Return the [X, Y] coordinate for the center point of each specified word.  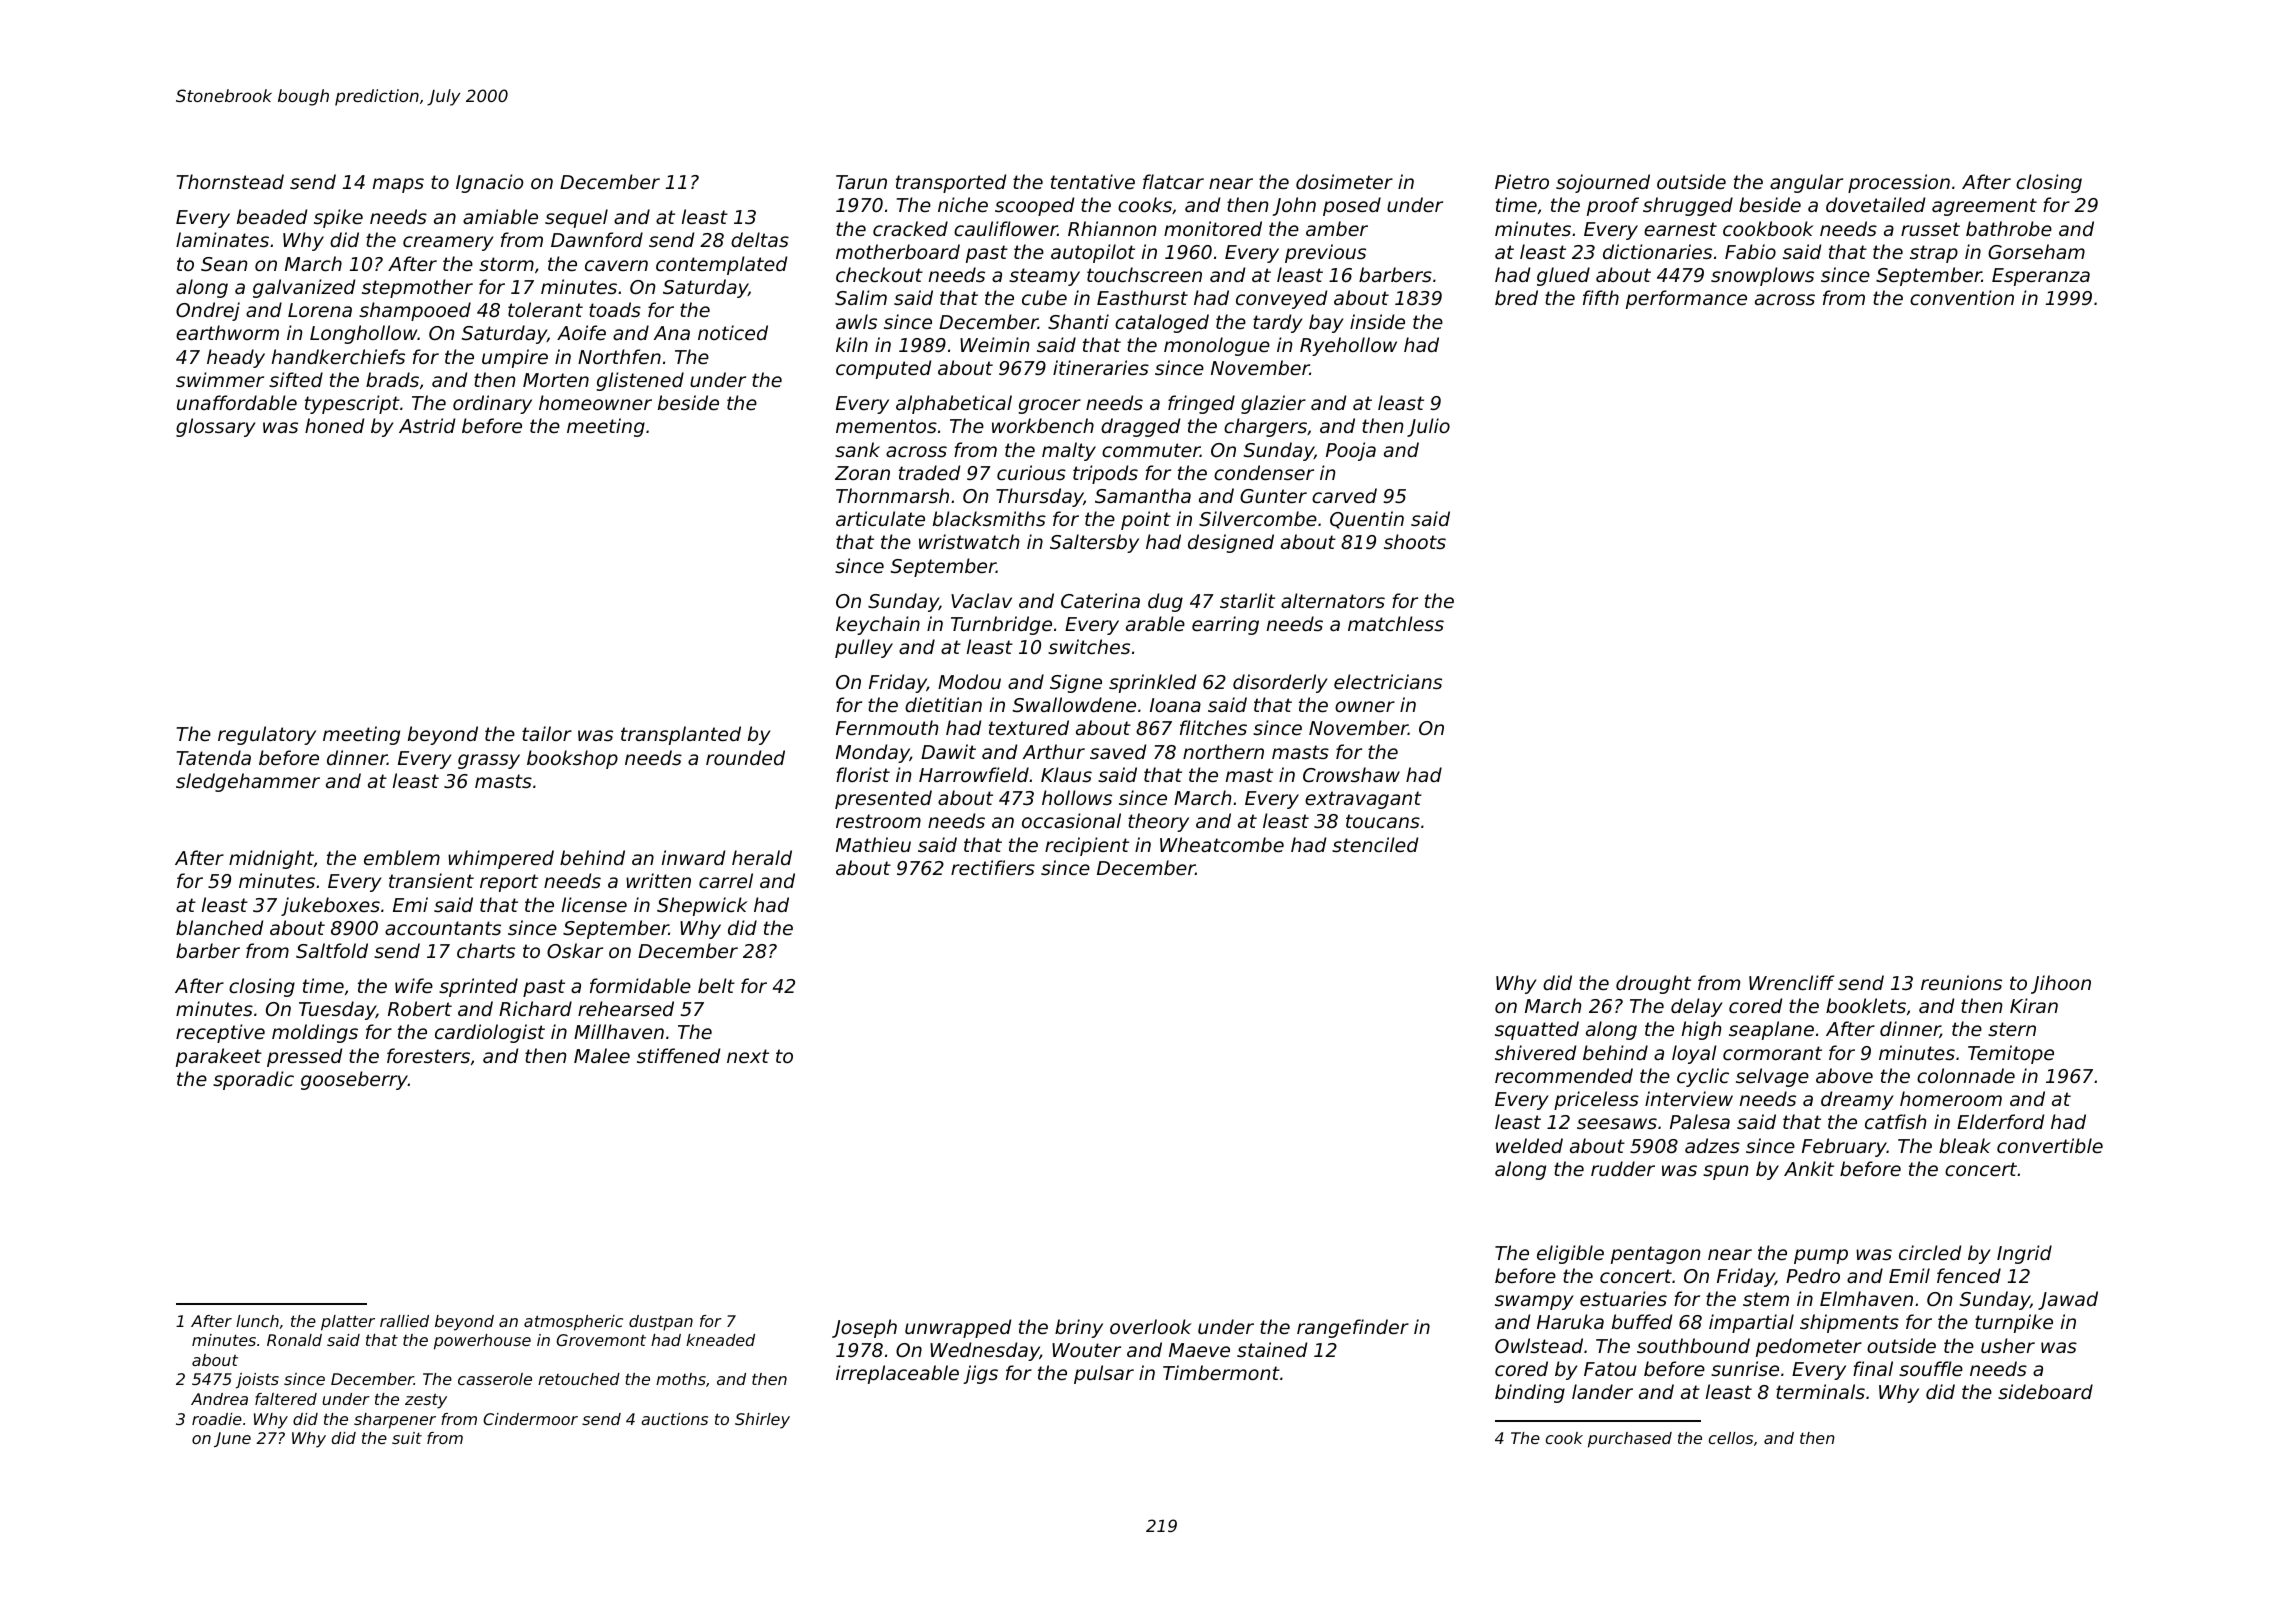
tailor [547, 733]
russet [1930, 229]
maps [398, 185]
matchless [1396, 623]
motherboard [898, 251]
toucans [1383, 821]
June [232, 1439]
